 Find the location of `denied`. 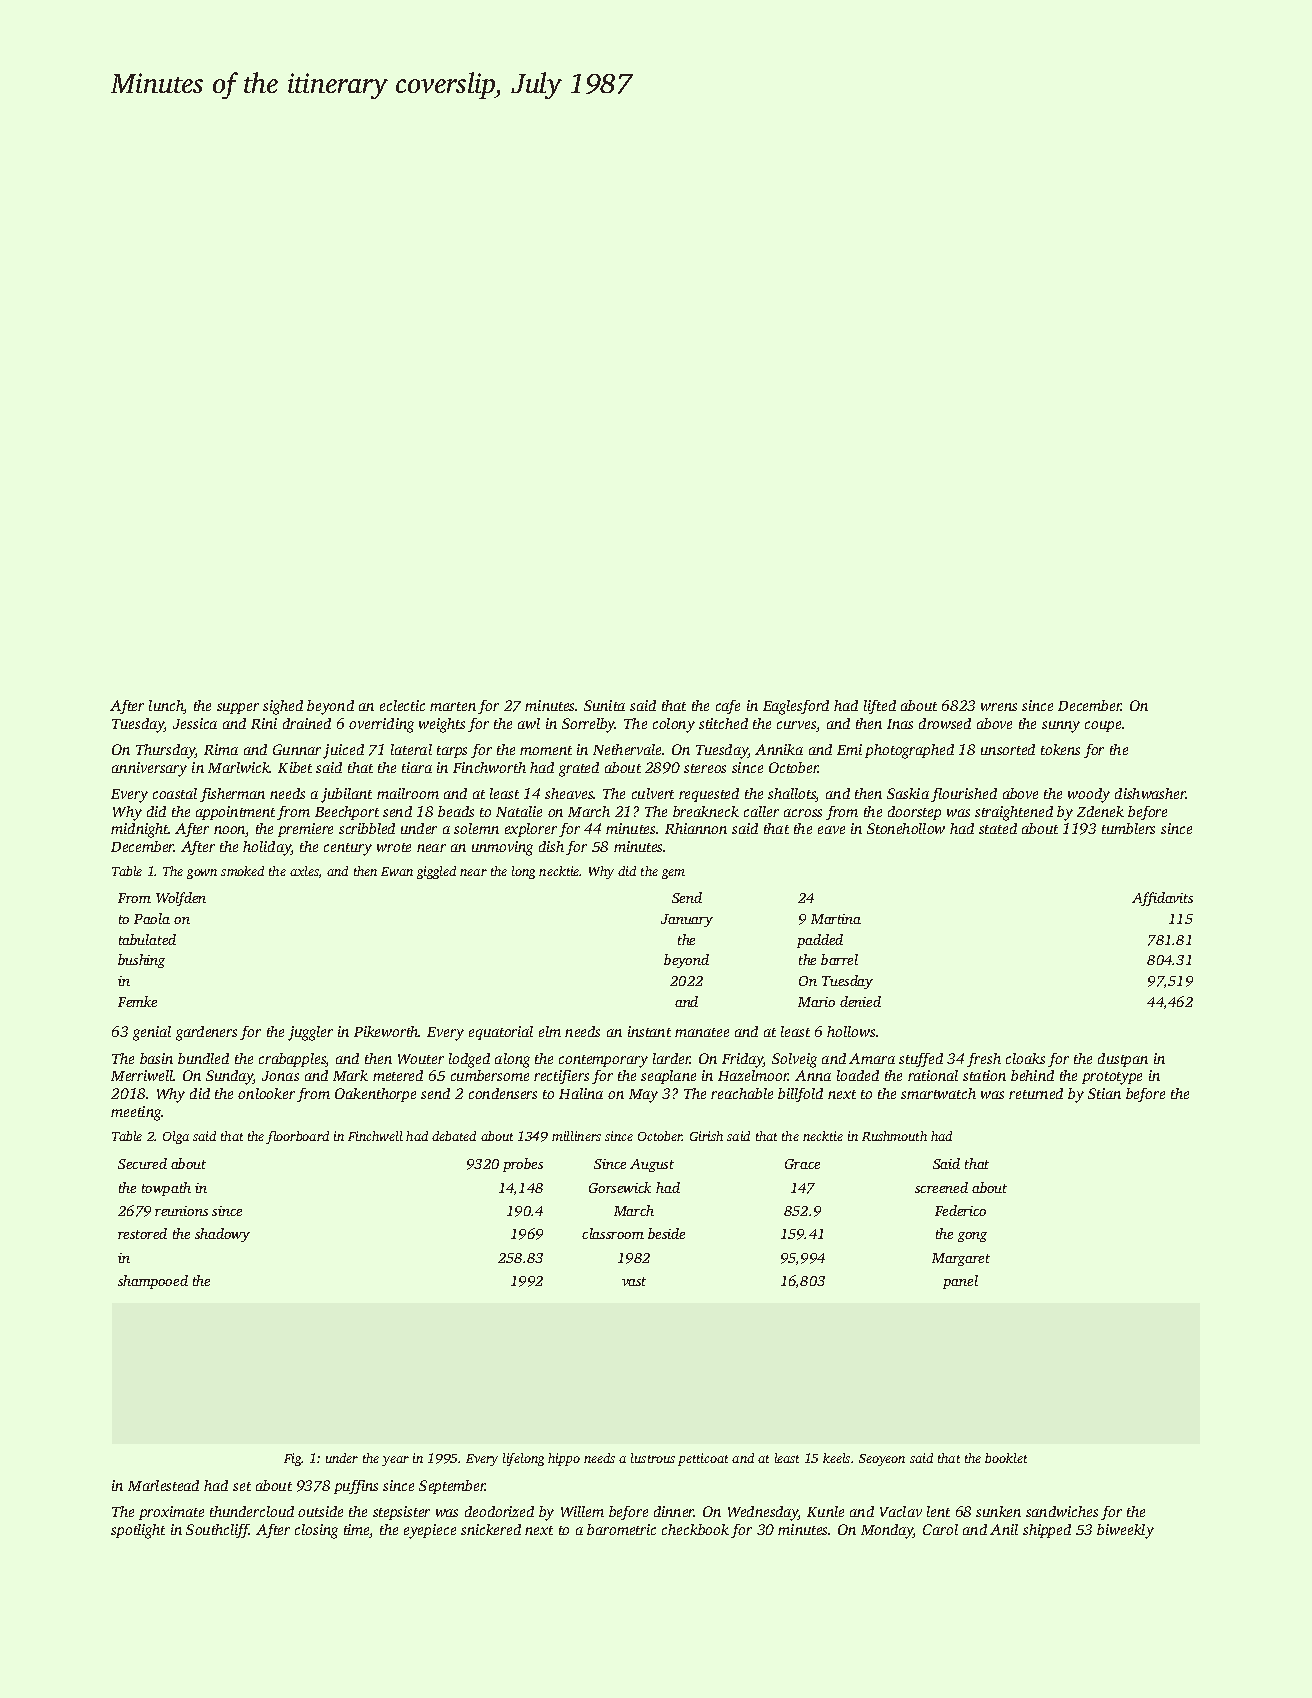

denied is located at coordinates (860, 1001).
